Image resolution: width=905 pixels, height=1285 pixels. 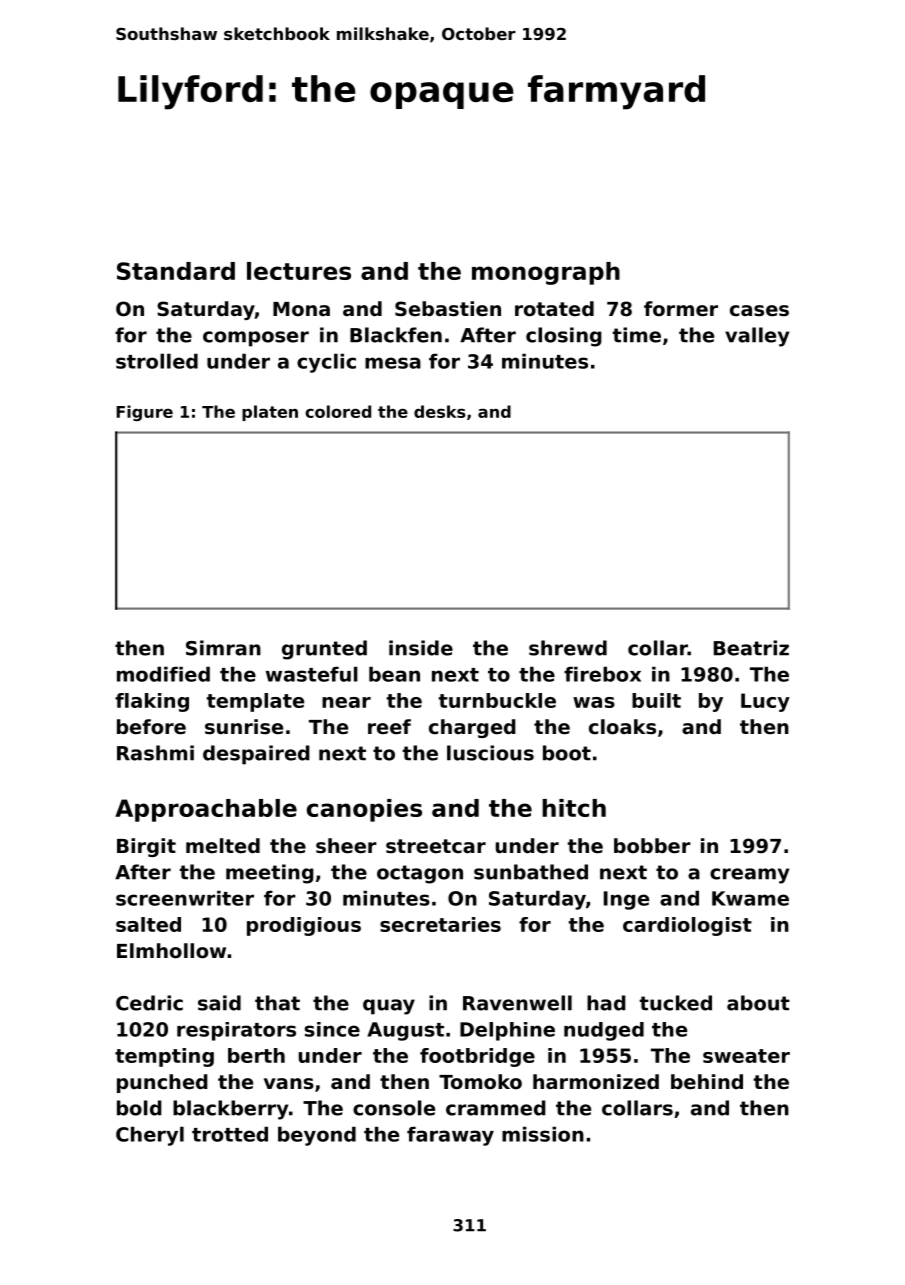 What do you see at coordinates (707, 1081) in the screenshot?
I see `behind` at bounding box center [707, 1081].
